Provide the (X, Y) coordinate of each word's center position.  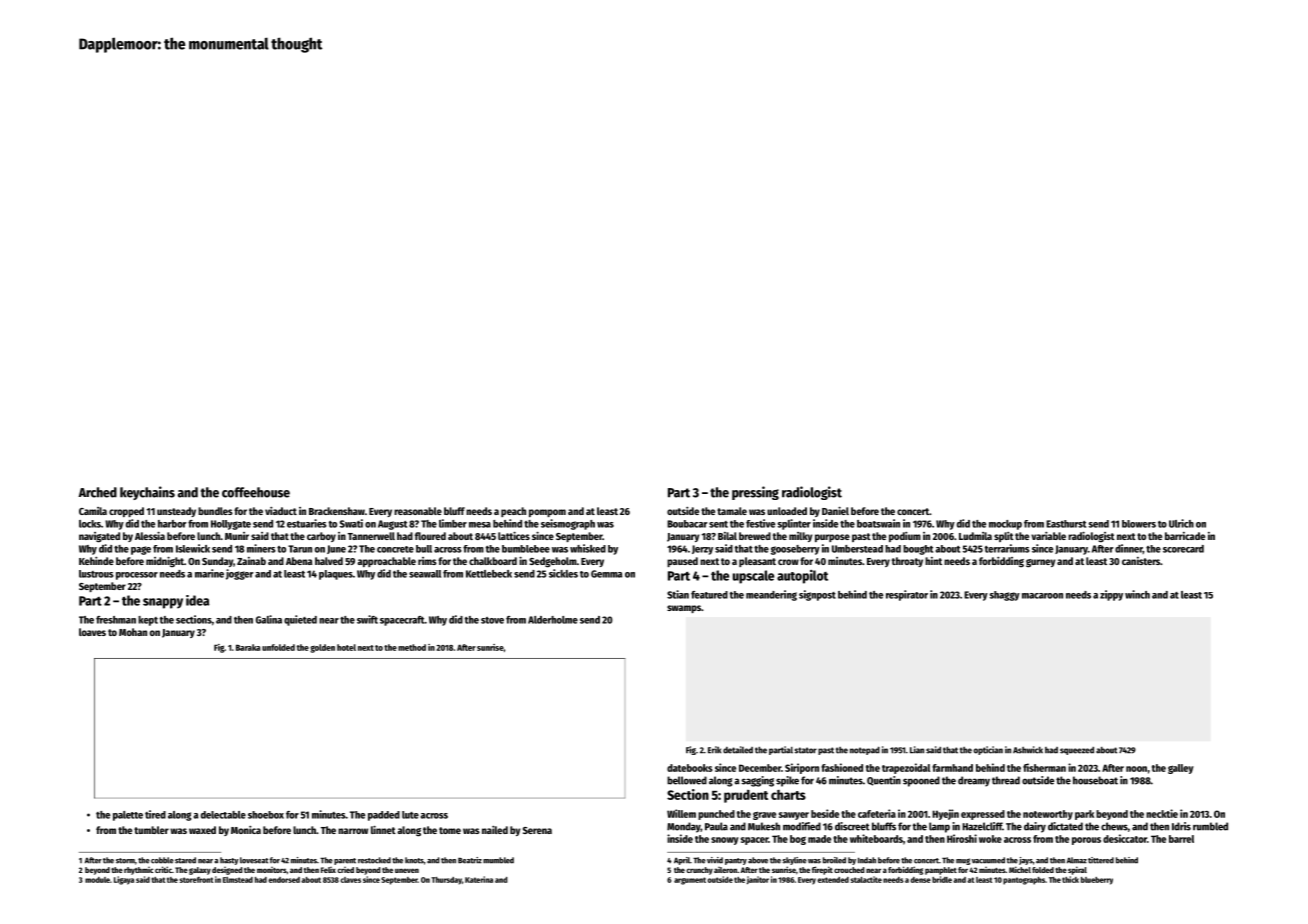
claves (350, 880)
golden (322, 648)
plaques (336, 575)
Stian (678, 594)
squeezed (1077, 751)
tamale (732, 511)
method (412, 647)
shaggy (1005, 596)
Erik (714, 750)
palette (128, 816)
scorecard (1183, 549)
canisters (1141, 561)
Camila (93, 511)
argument (690, 881)
